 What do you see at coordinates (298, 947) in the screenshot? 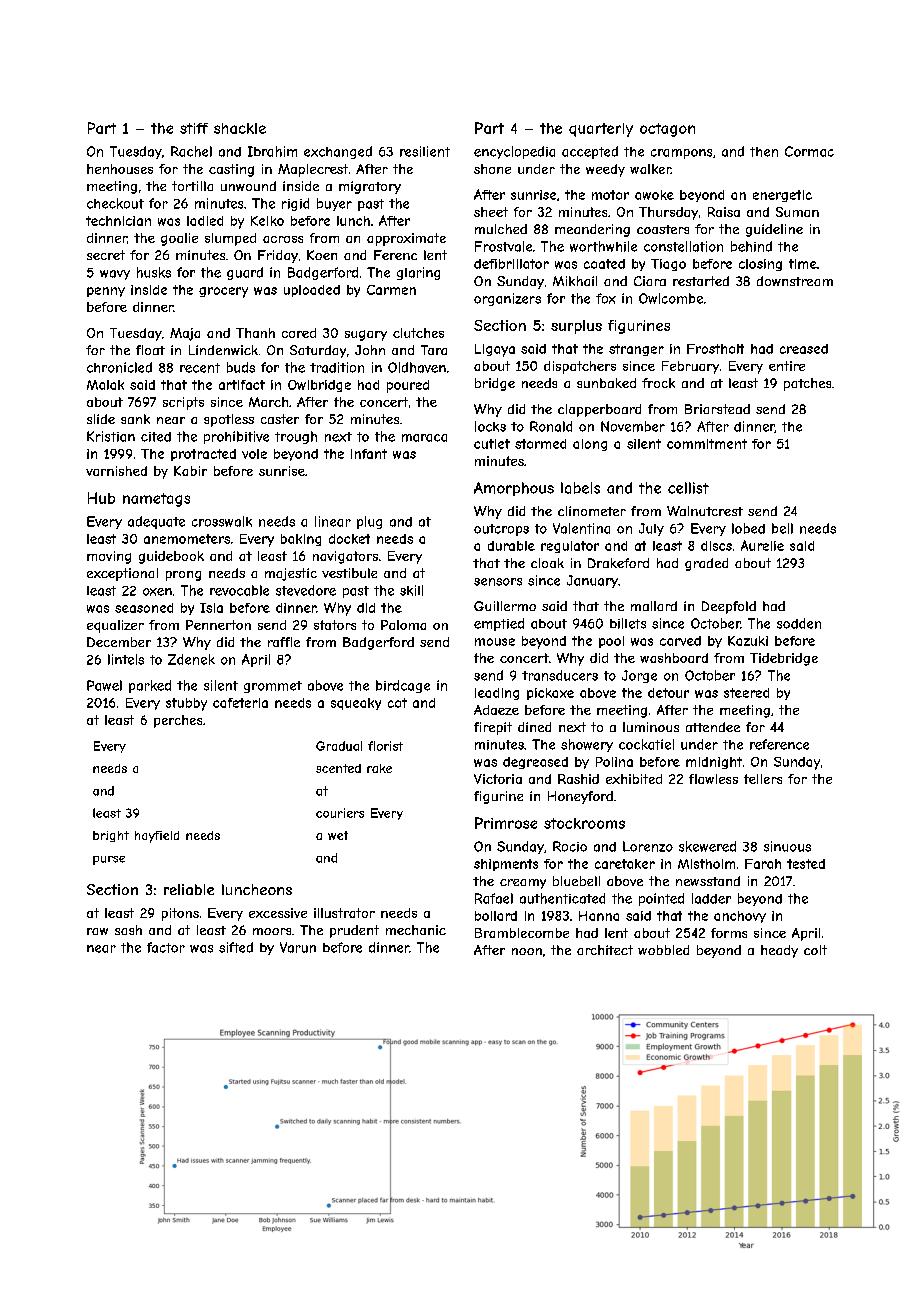
I see `Varun` at bounding box center [298, 947].
